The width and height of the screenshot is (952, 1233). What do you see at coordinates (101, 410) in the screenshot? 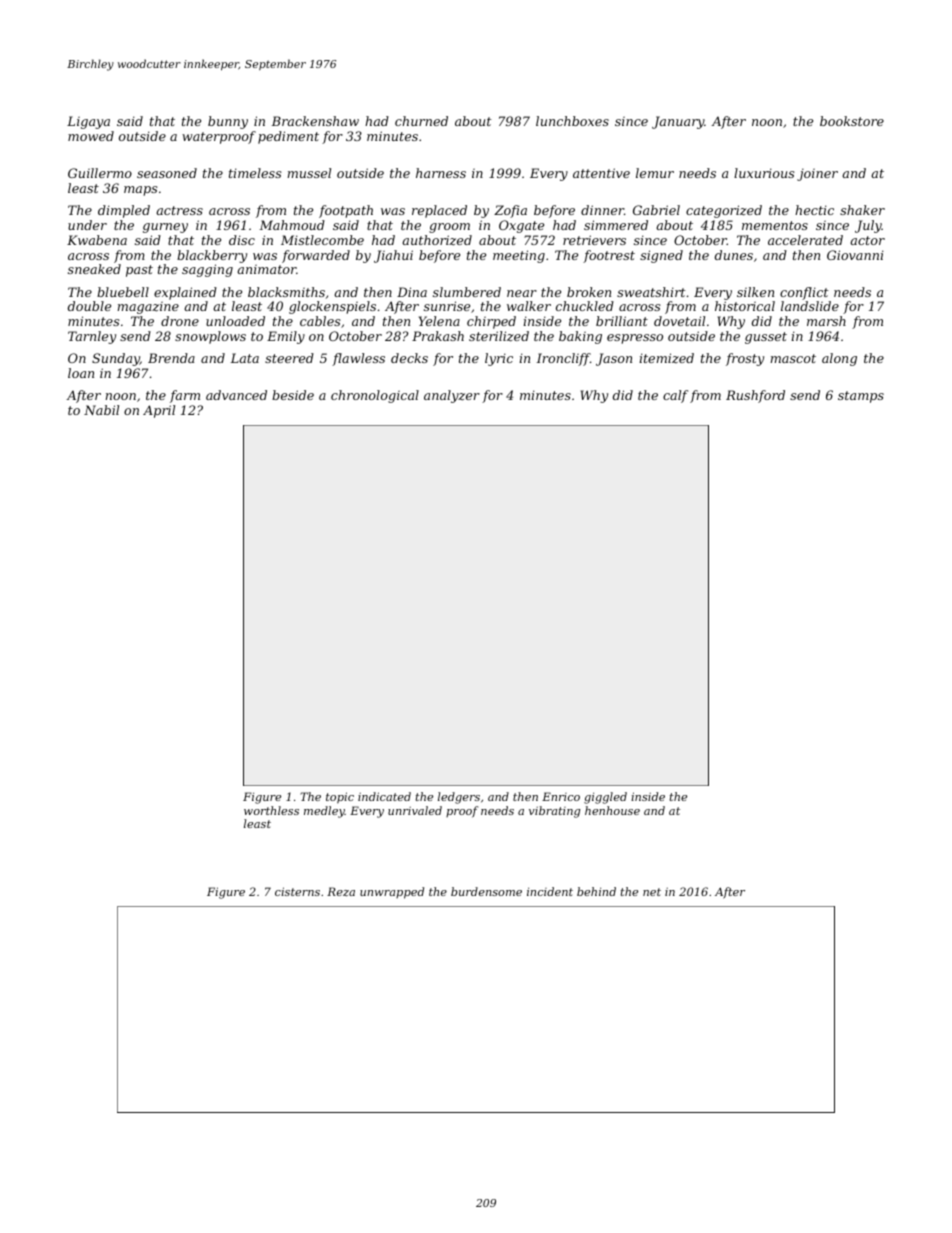
I see `Nabil` at bounding box center [101, 410].
